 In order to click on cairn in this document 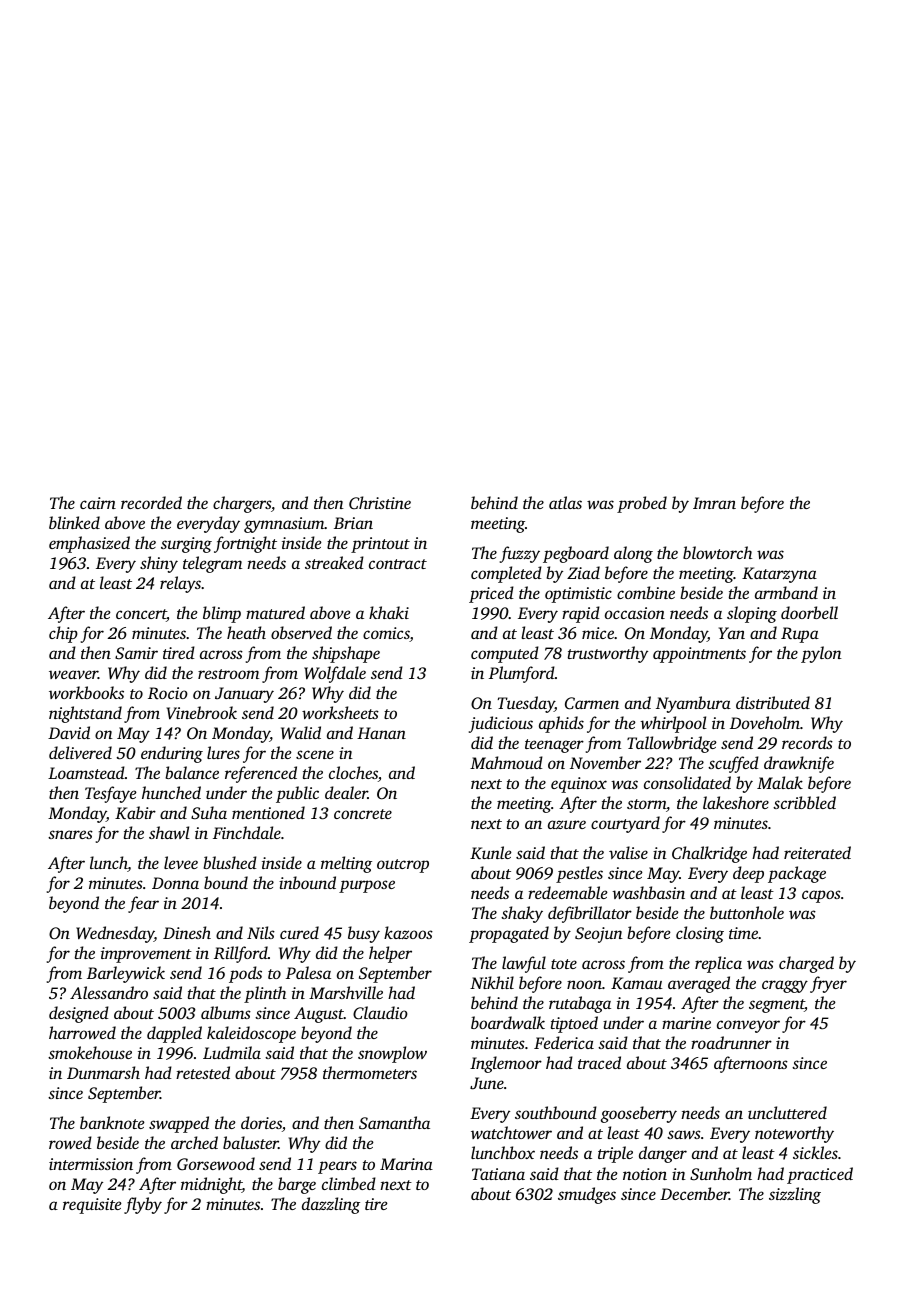, I will do `click(98, 503)`.
